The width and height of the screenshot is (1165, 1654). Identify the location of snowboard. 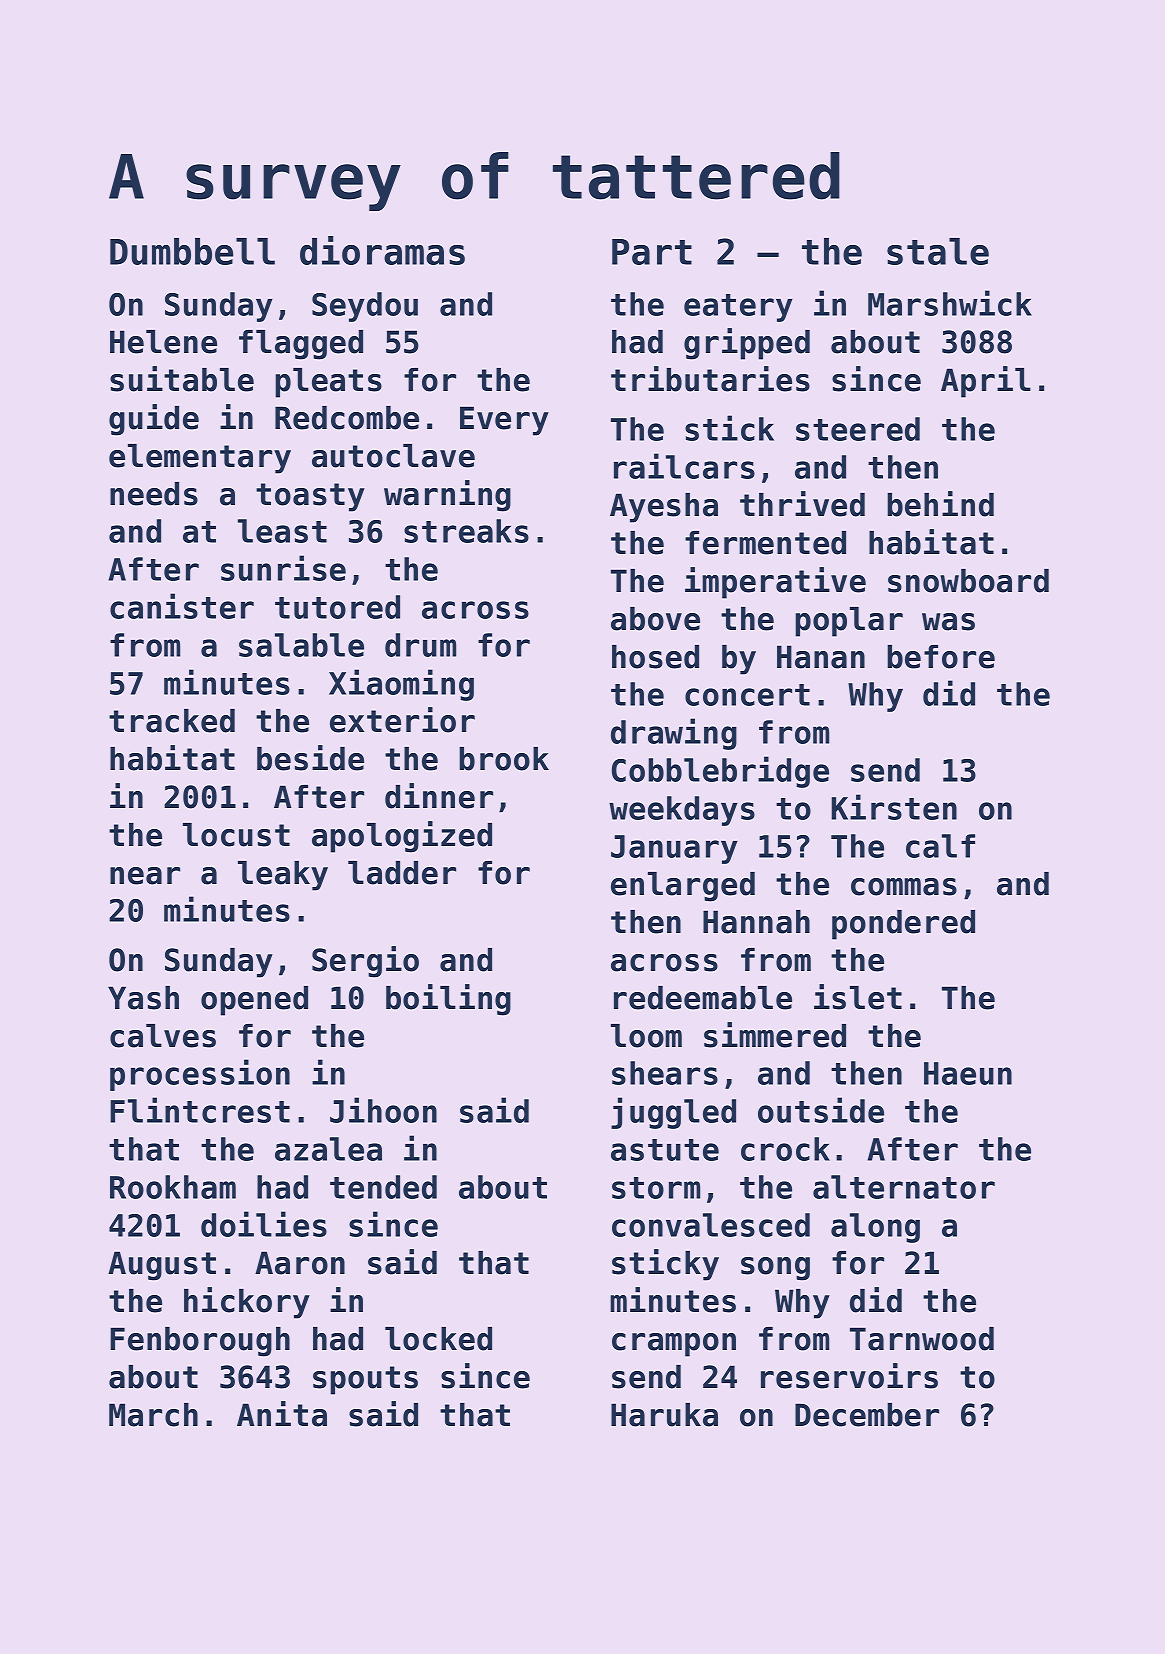
(968, 581).
